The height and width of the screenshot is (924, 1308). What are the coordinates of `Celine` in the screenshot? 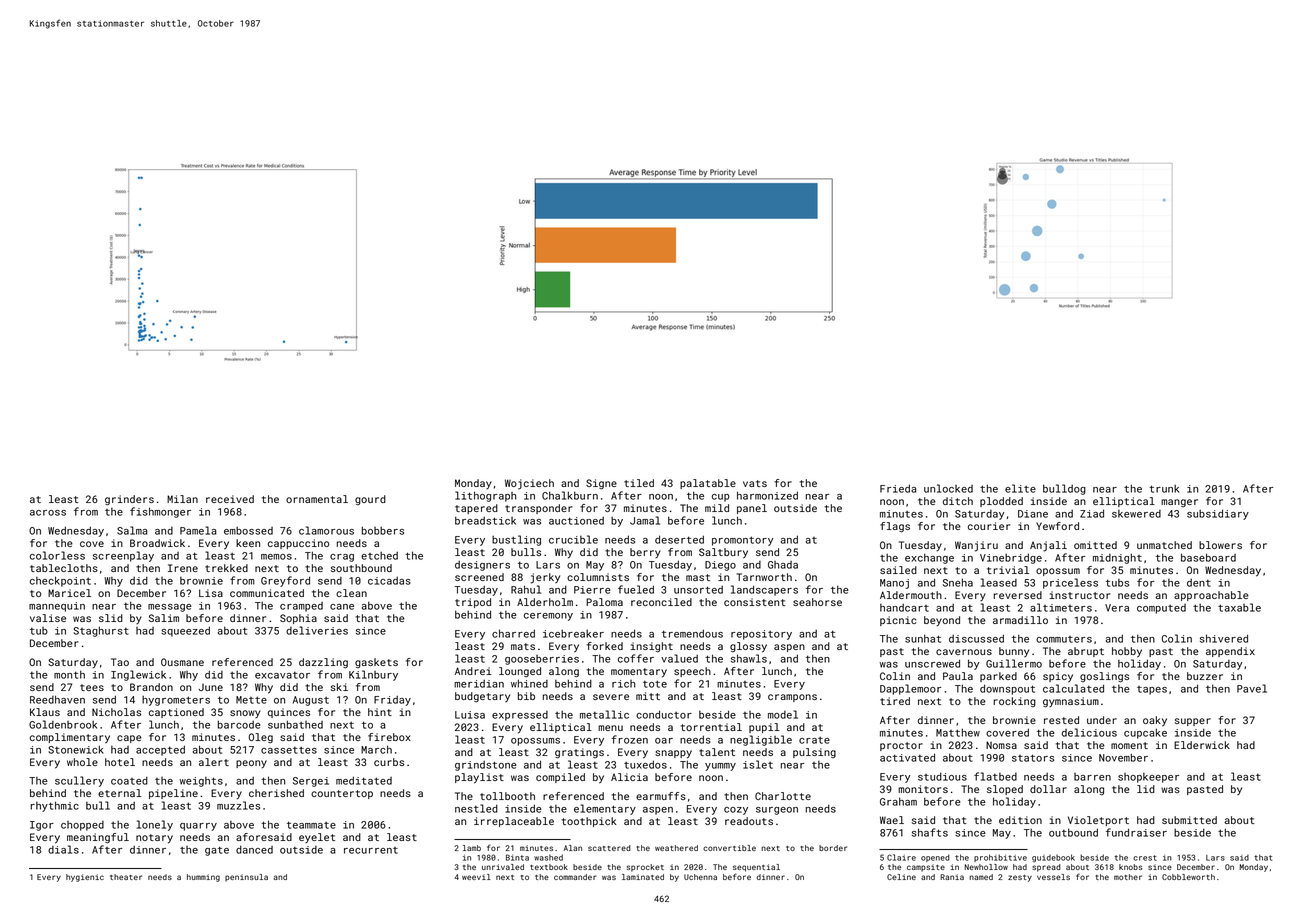 It's located at (901, 877).
